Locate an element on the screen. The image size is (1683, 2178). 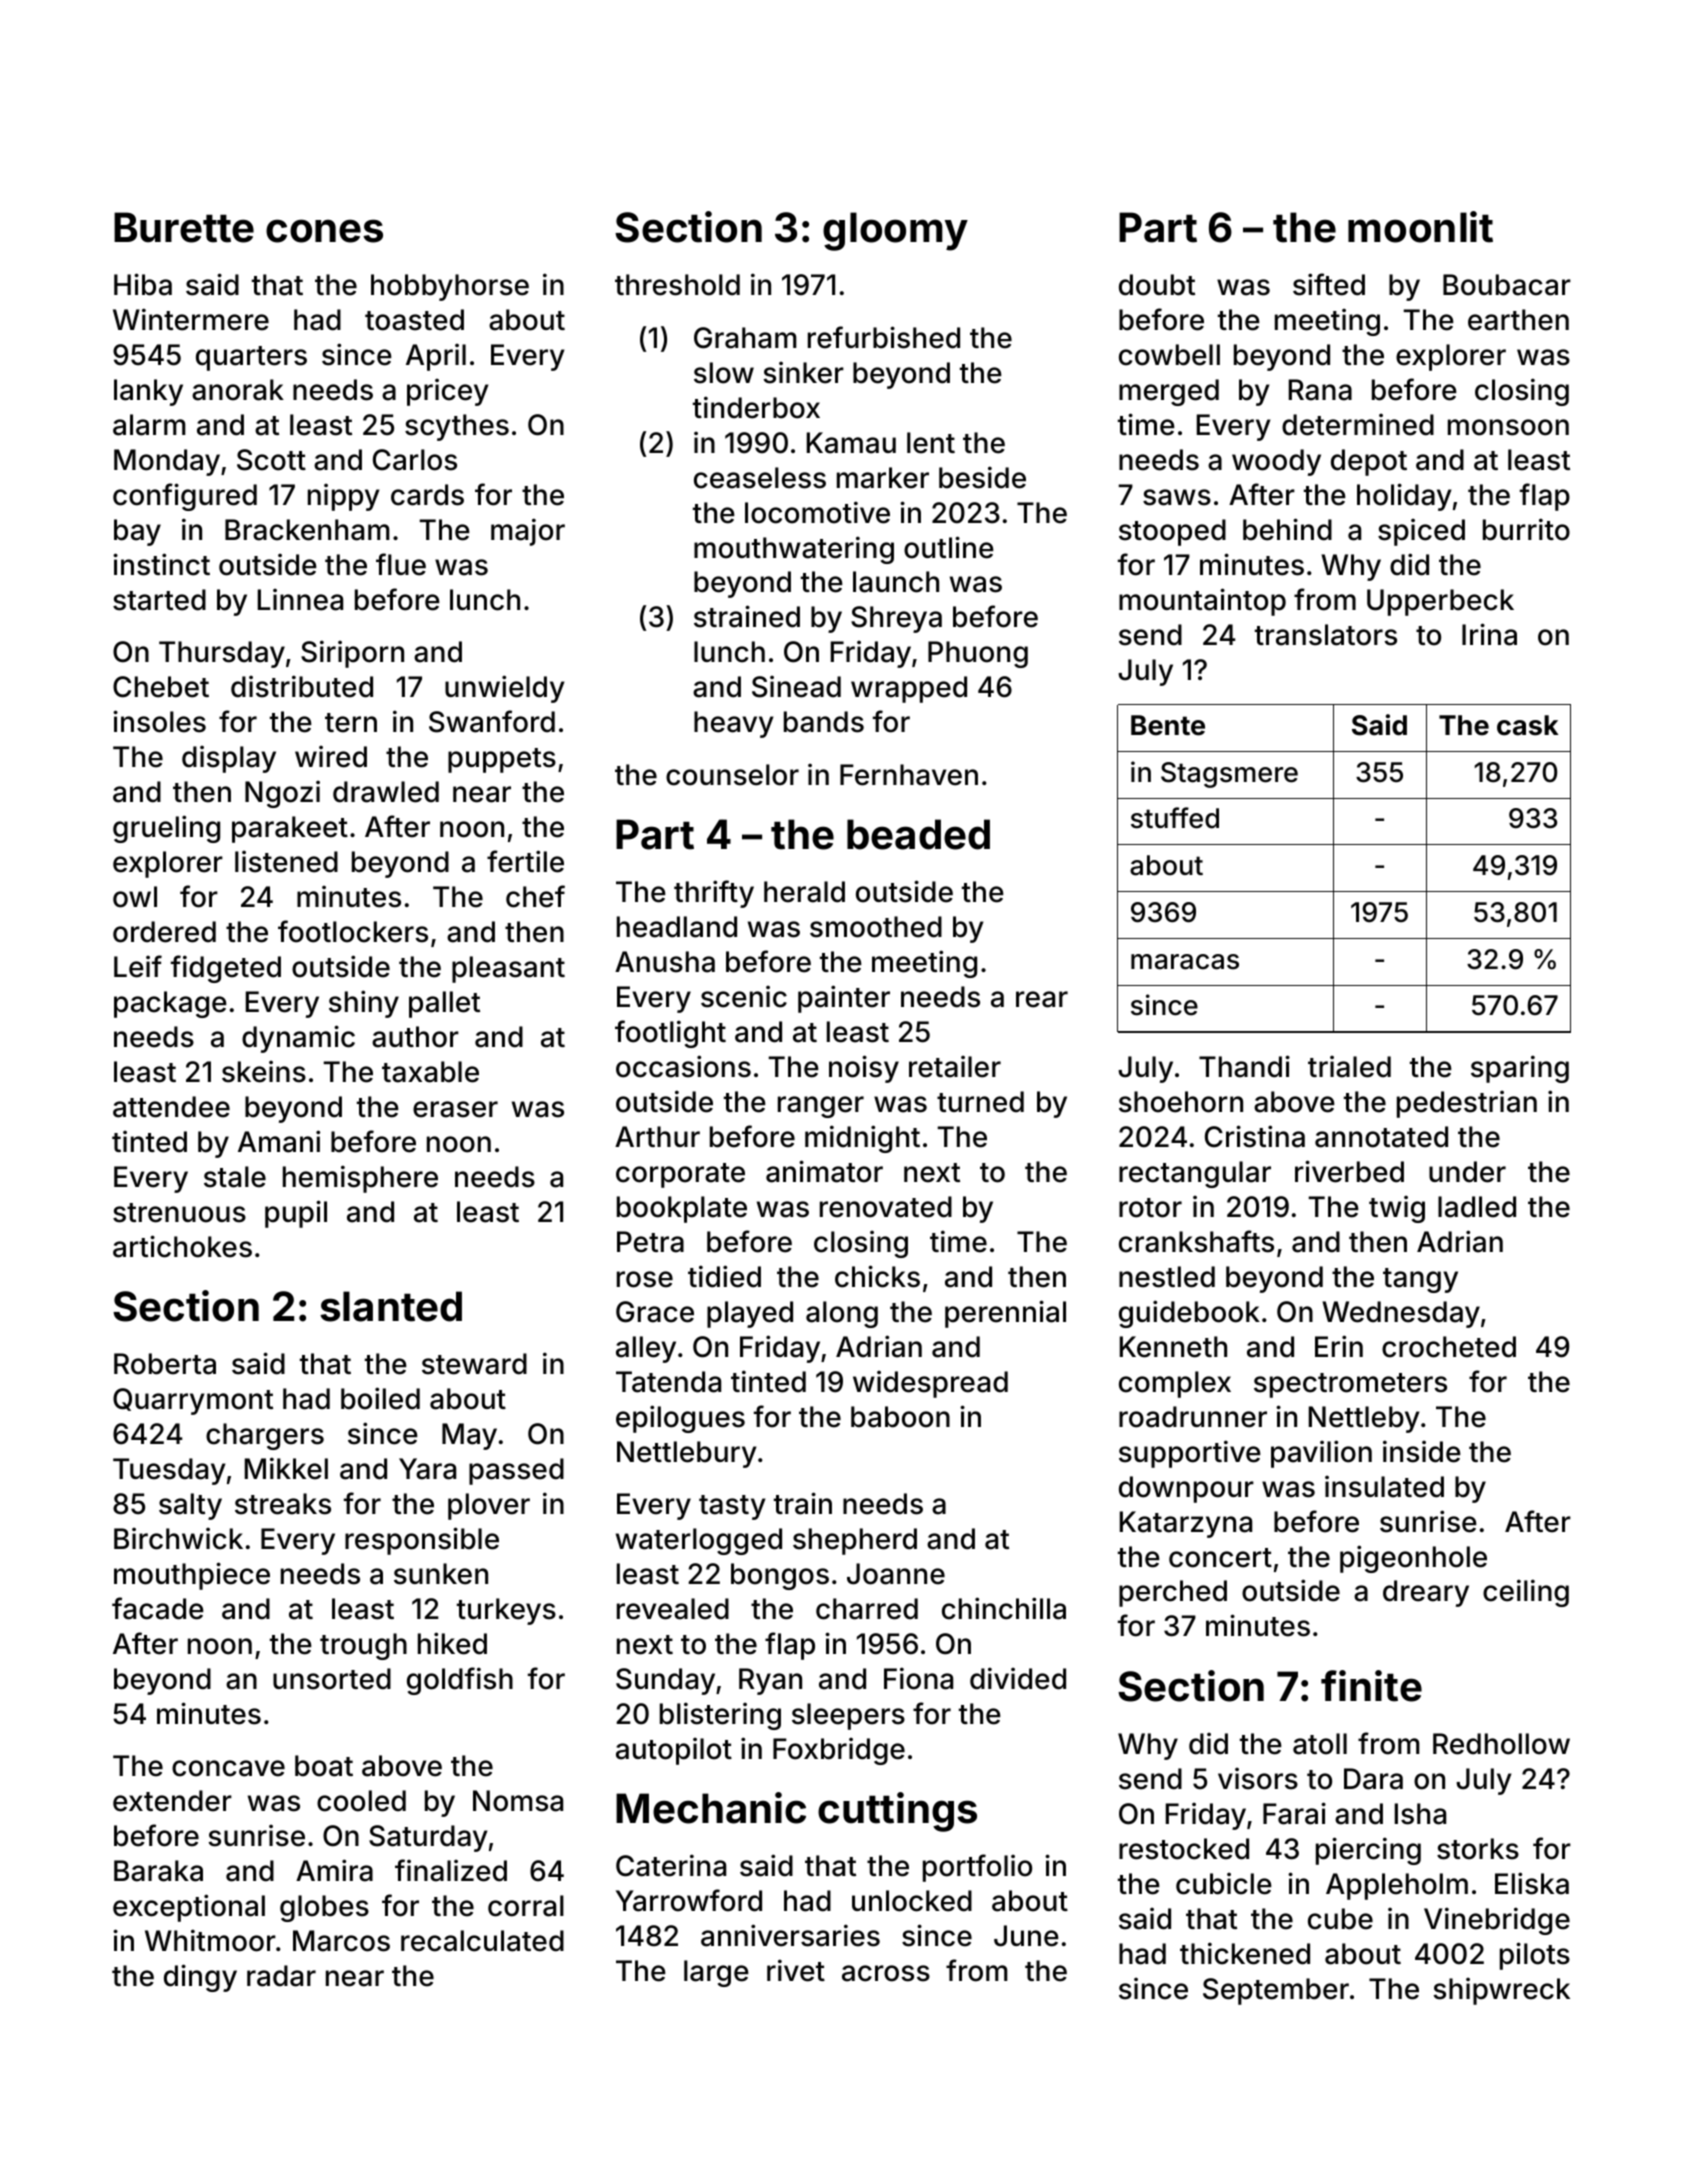
finite is located at coordinates (1371, 1686).
